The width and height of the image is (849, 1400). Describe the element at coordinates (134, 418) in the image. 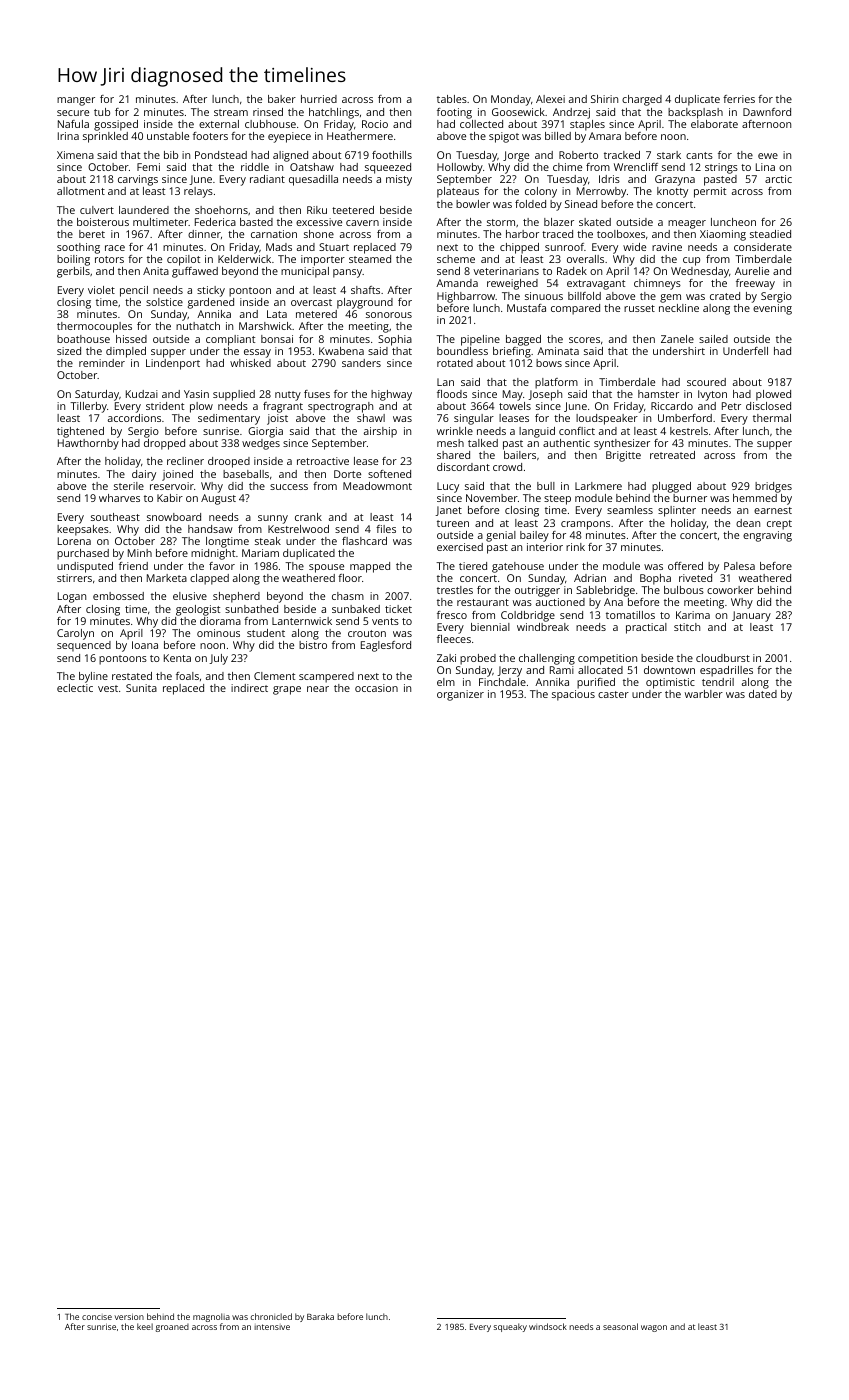

I see `accordions` at that location.
